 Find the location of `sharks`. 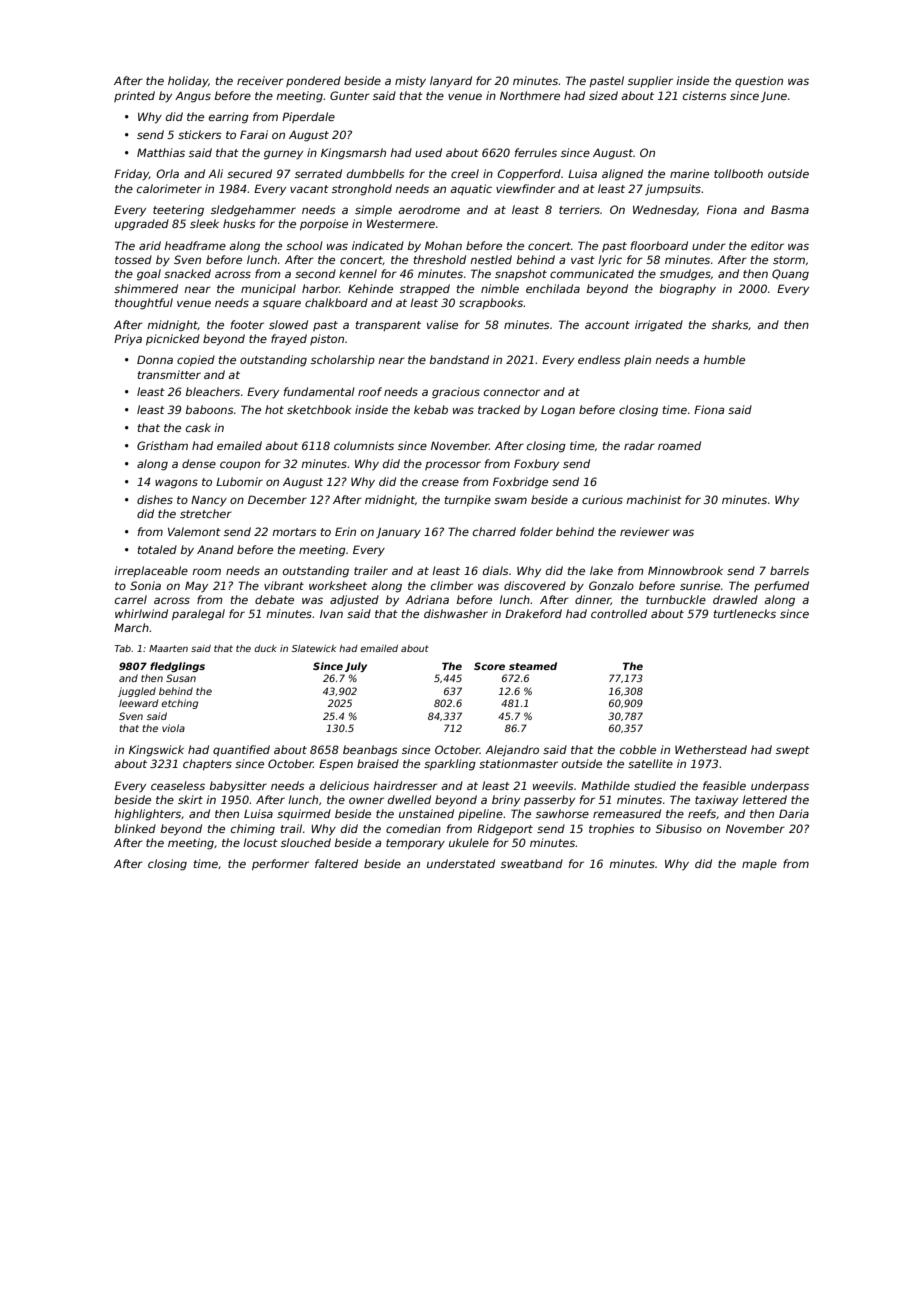

sharks is located at coordinates (730, 324).
